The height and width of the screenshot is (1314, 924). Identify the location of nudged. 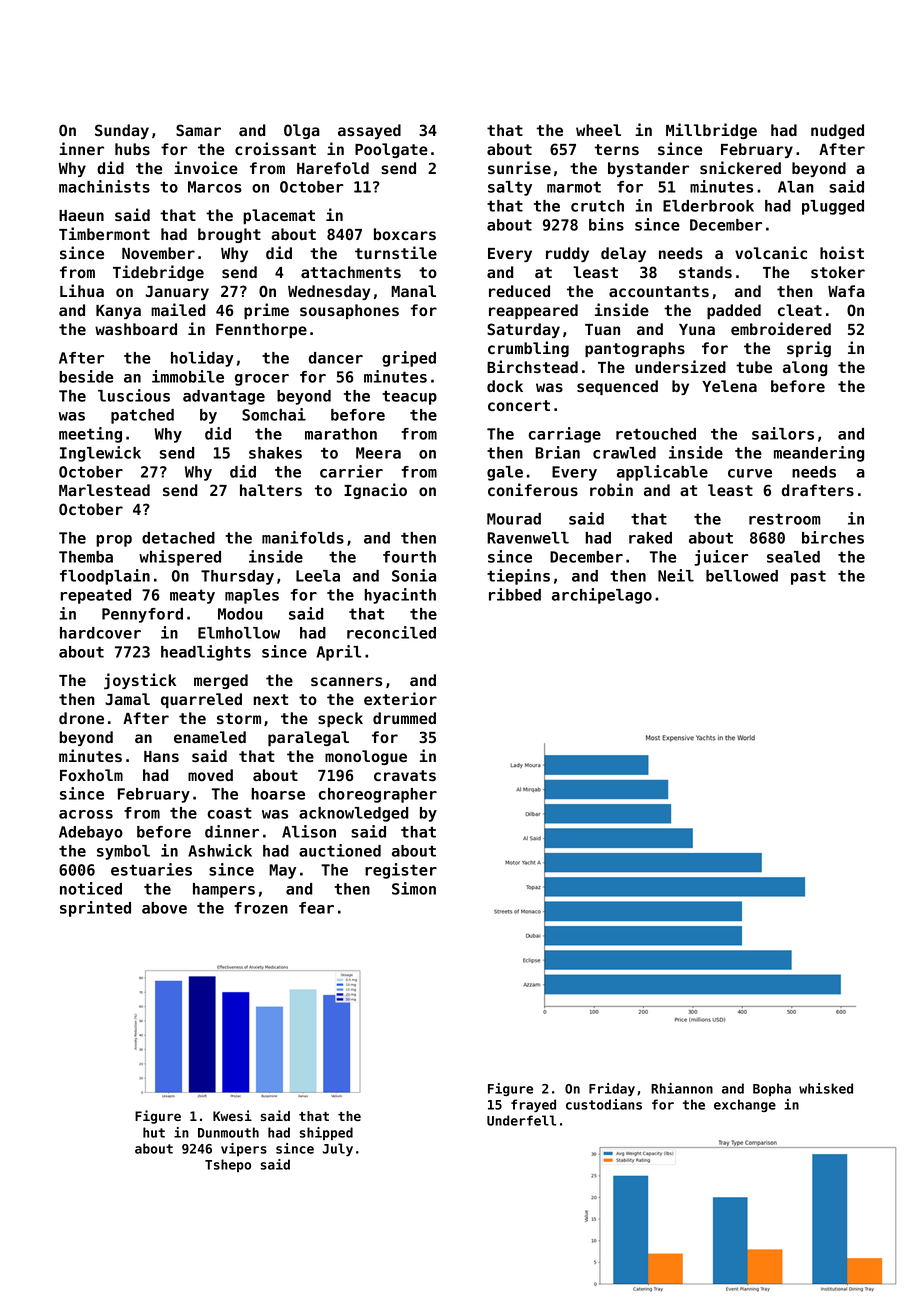
(837, 131).
